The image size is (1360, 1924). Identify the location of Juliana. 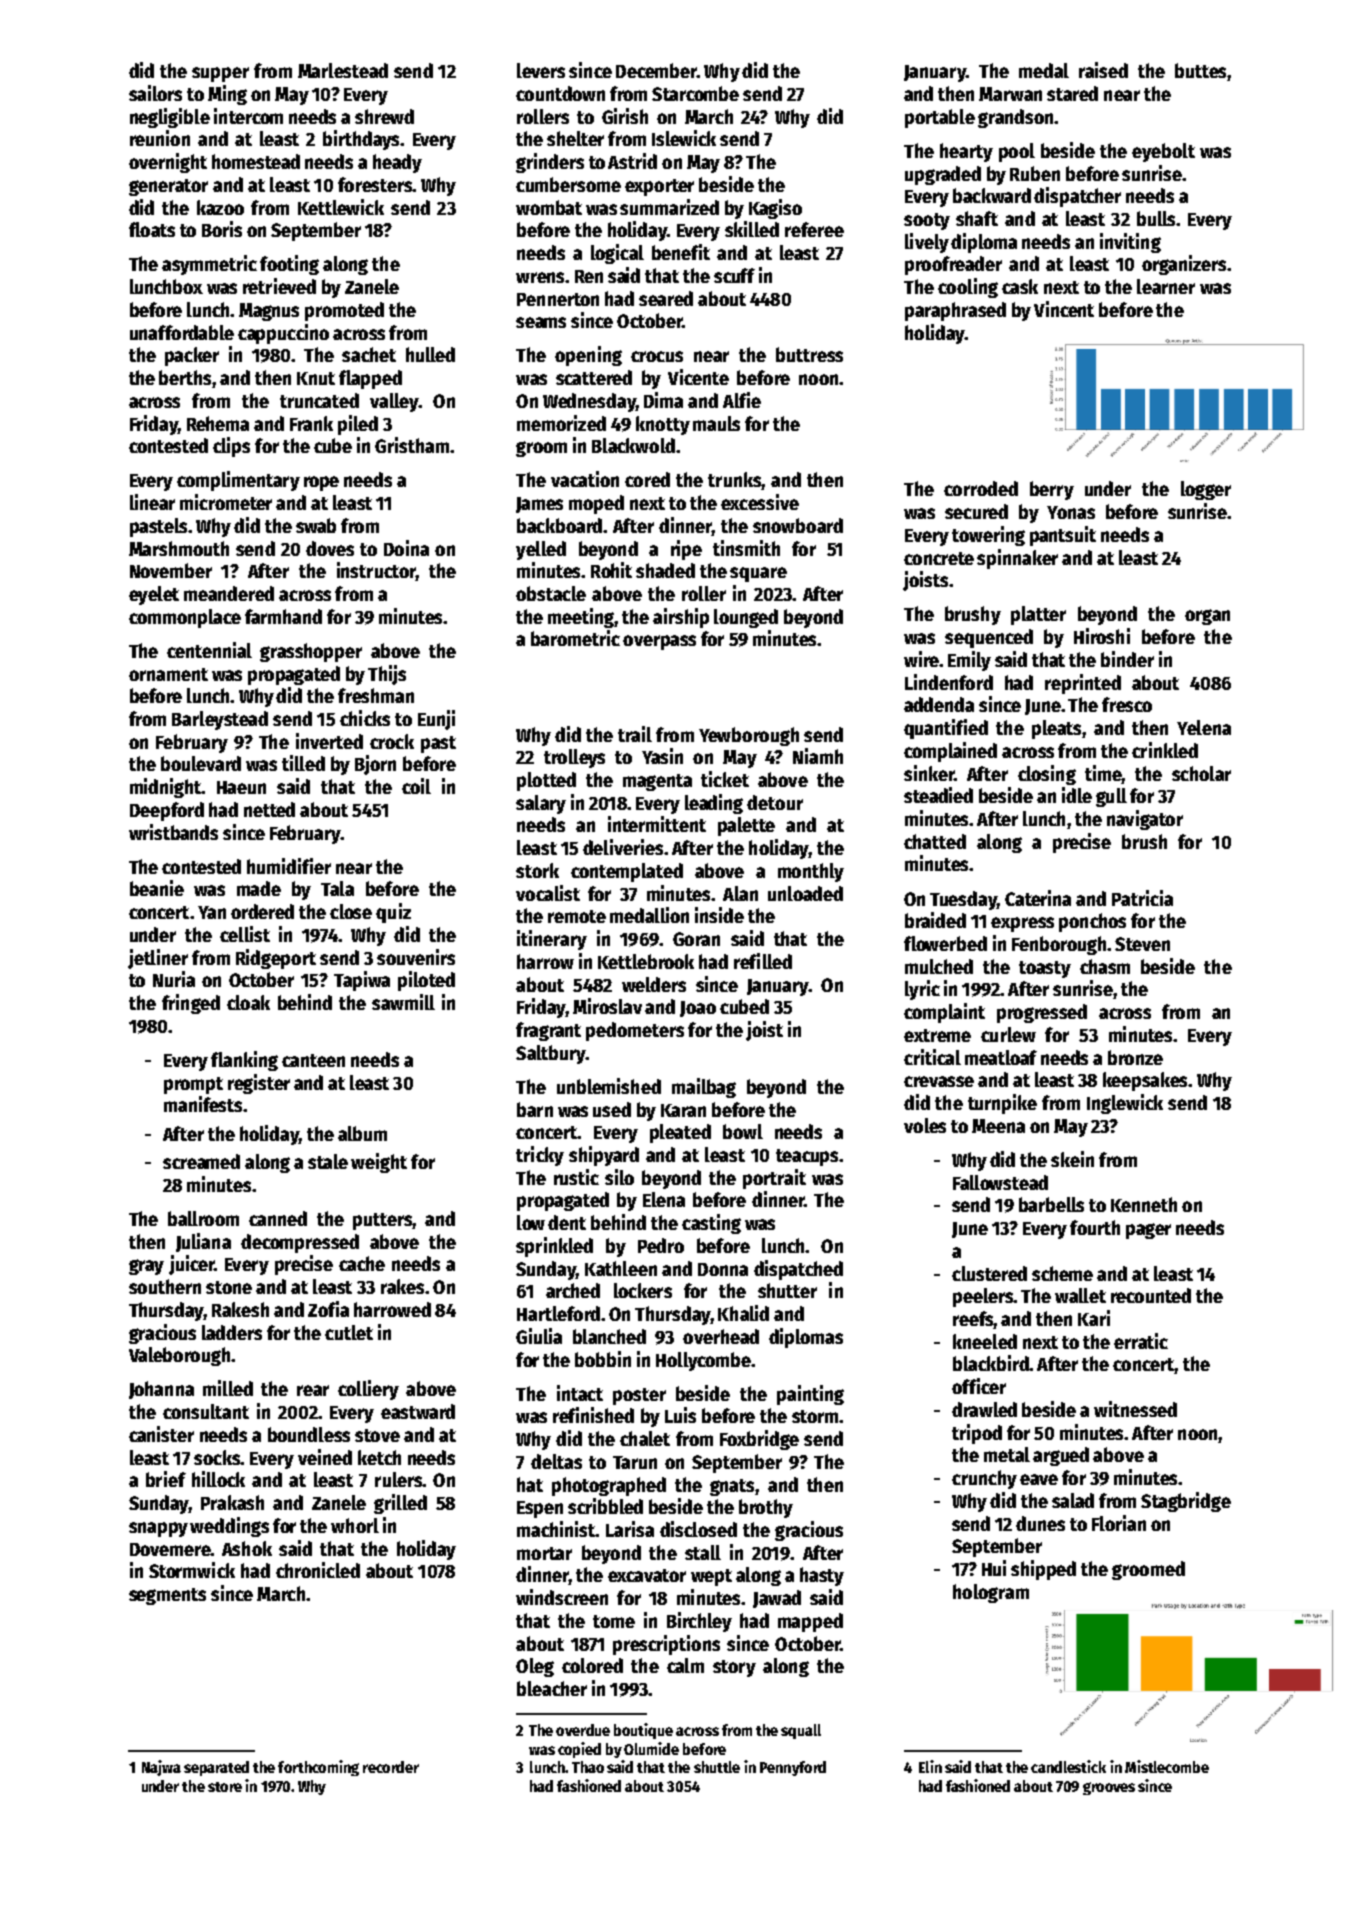
(203, 1242).
